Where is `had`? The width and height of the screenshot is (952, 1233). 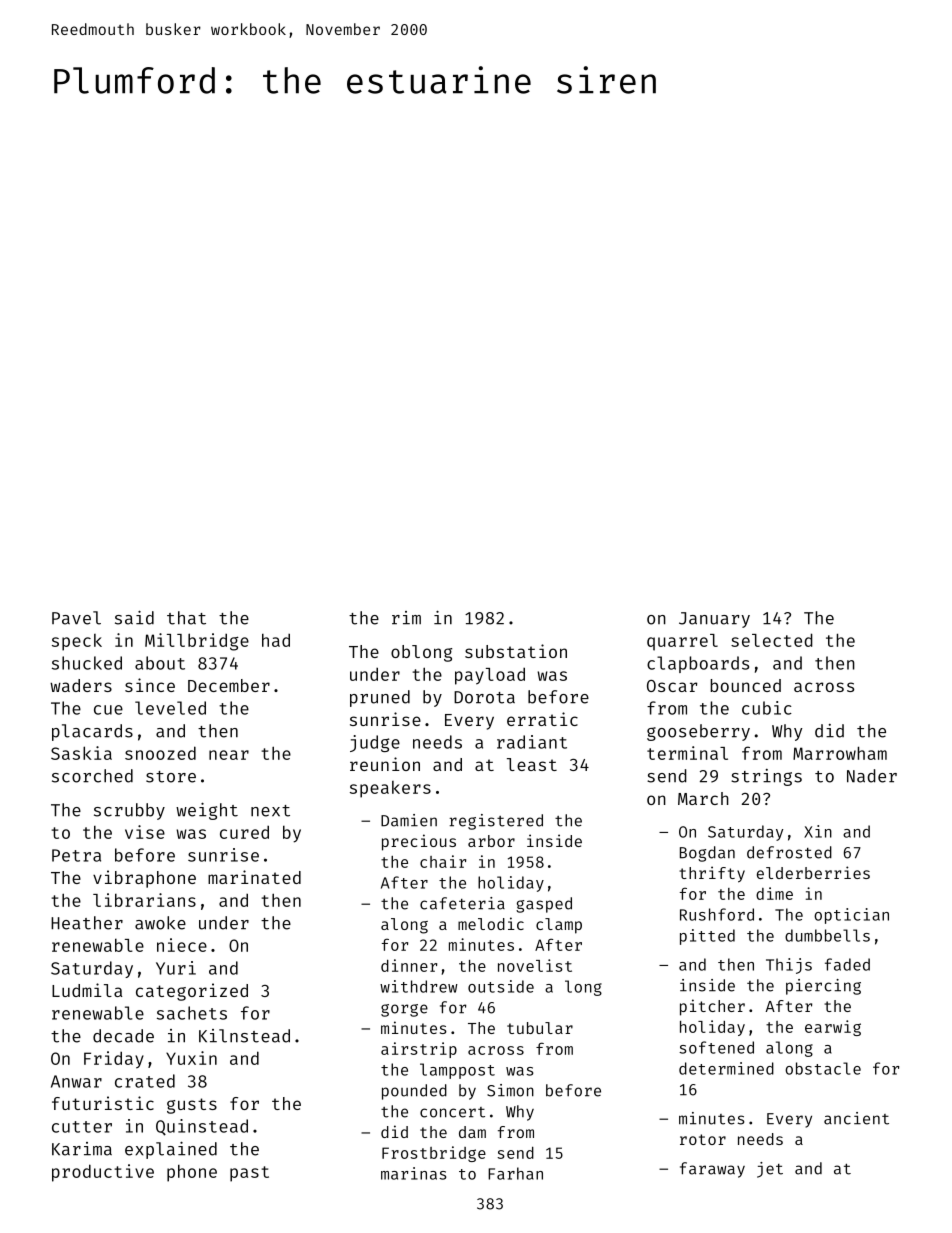 had is located at coordinates (276, 640).
